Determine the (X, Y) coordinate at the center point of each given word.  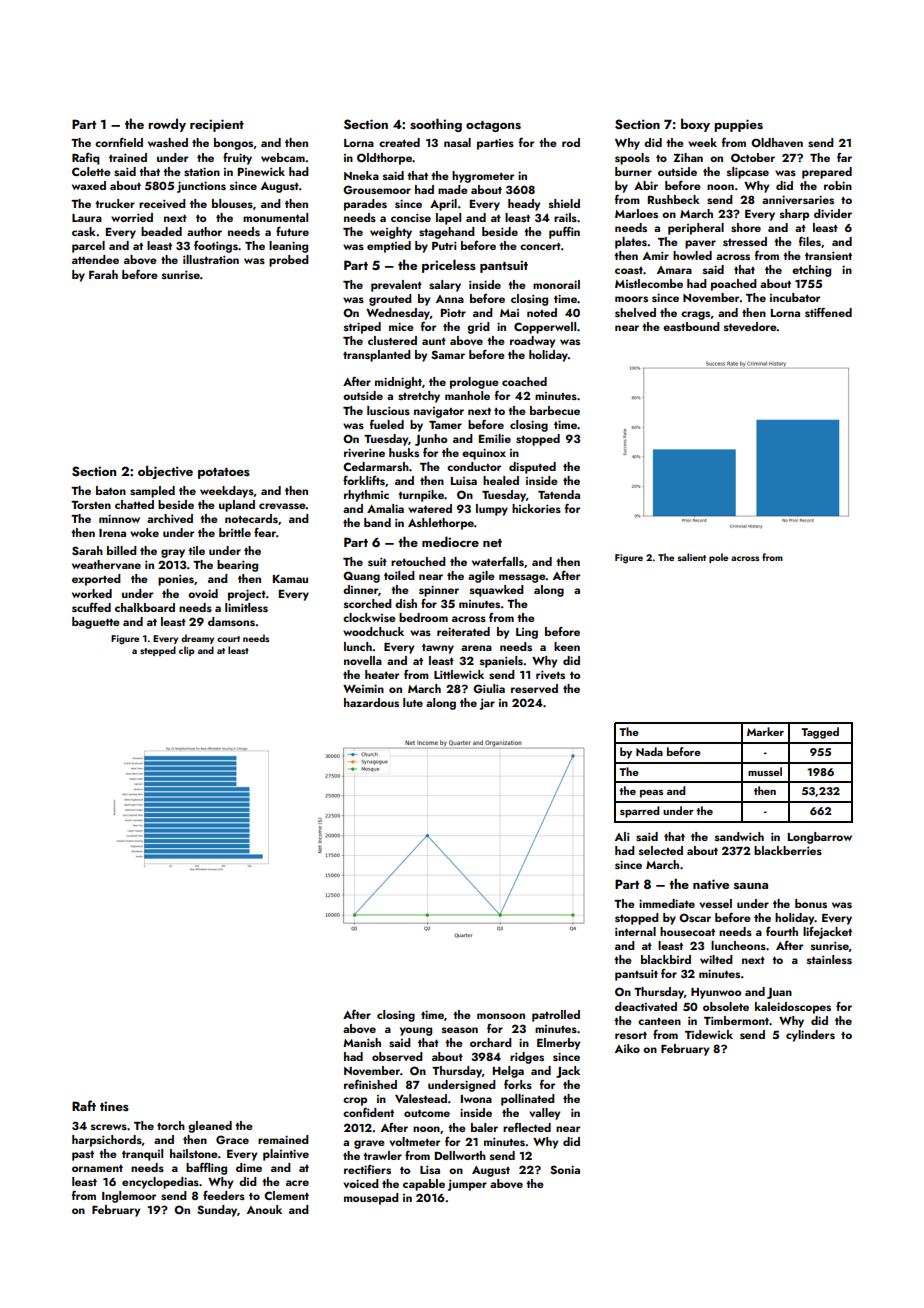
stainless (829, 959)
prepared (827, 173)
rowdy (167, 125)
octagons (493, 126)
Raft (84, 1105)
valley (544, 1114)
